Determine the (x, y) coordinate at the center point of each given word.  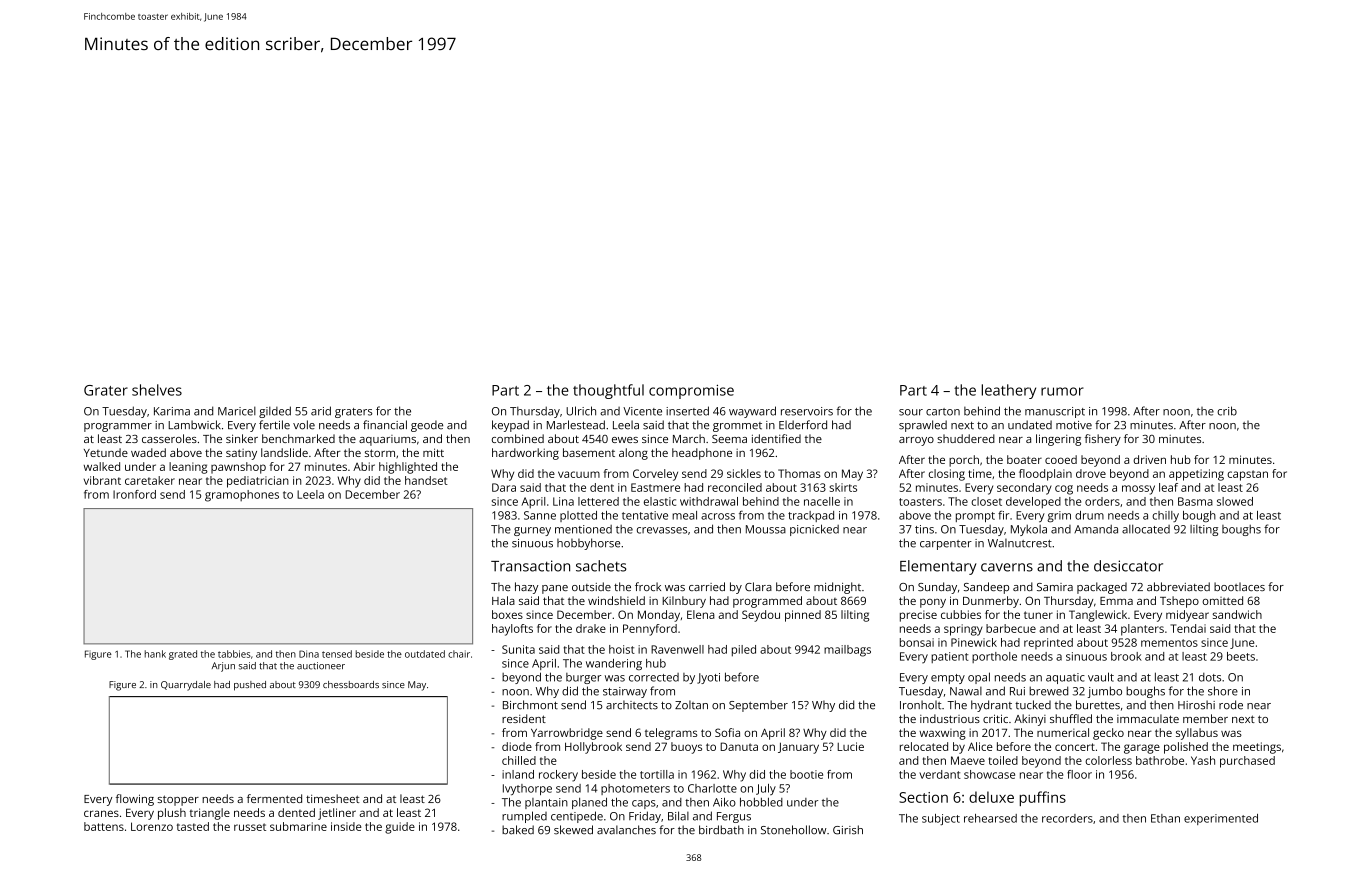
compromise (691, 392)
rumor (1062, 391)
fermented (274, 798)
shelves (157, 390)
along (633, 454)
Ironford (134, 494)
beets (1241, 656)
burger (583, 678)
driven (1149, 459)
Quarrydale (186, 686)
